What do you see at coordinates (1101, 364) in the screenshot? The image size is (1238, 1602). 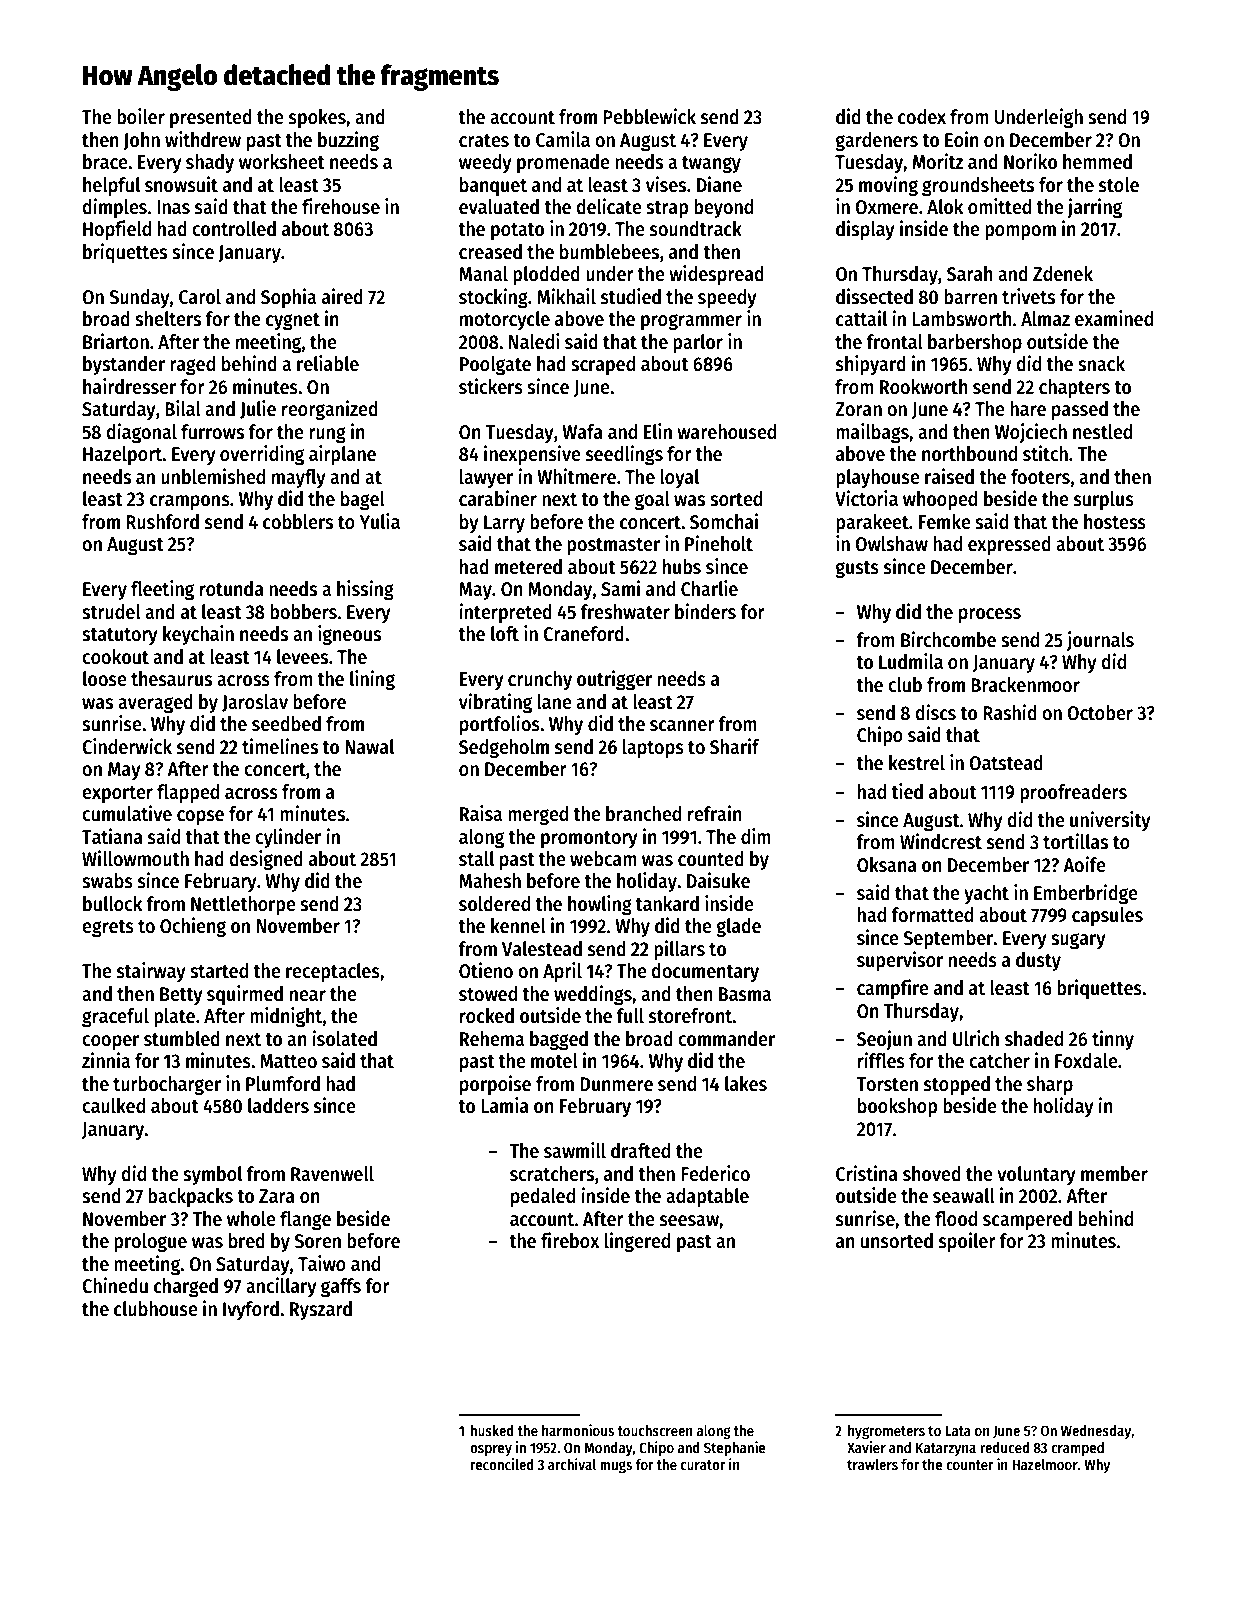 I see `snack` at bounding box center [1101, 364].
